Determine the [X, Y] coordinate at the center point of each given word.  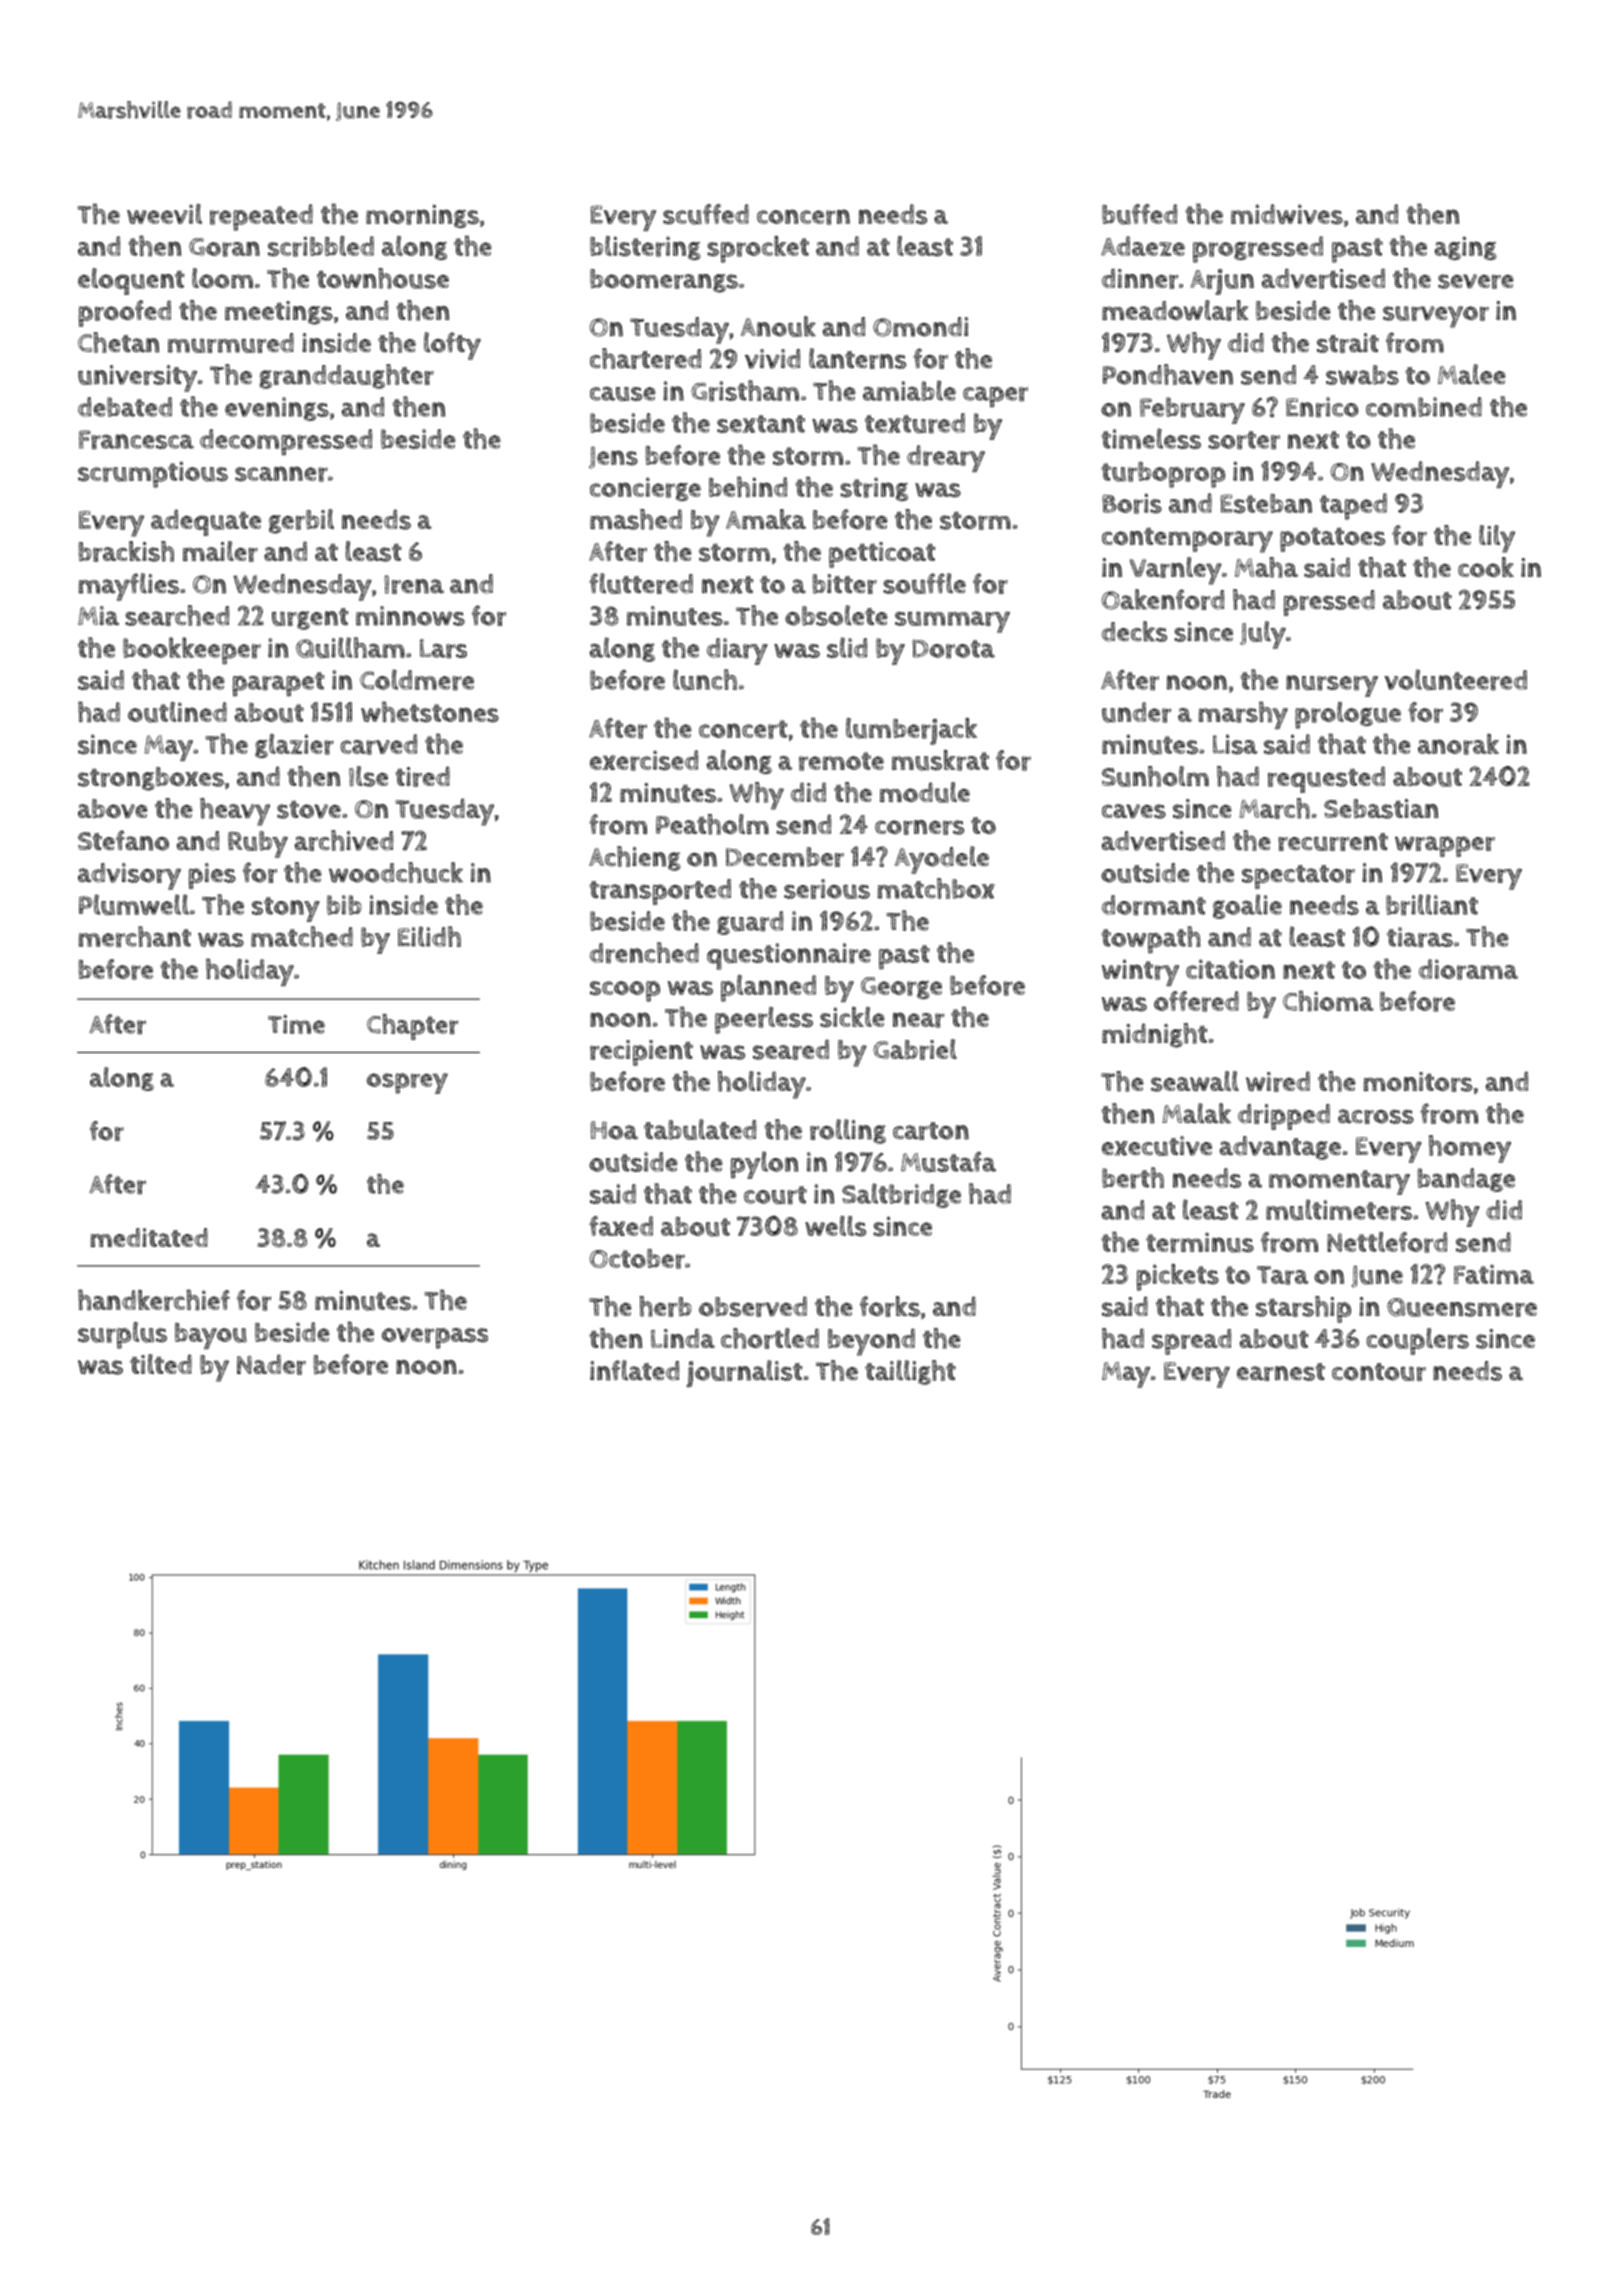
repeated [261, 217]
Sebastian [1381, 809]
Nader [271, 1364]
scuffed [706, 214]
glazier [294, 746]
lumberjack [911, 731]
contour [1379, 1372]
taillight [910, 1372]
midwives [1287, 214]
